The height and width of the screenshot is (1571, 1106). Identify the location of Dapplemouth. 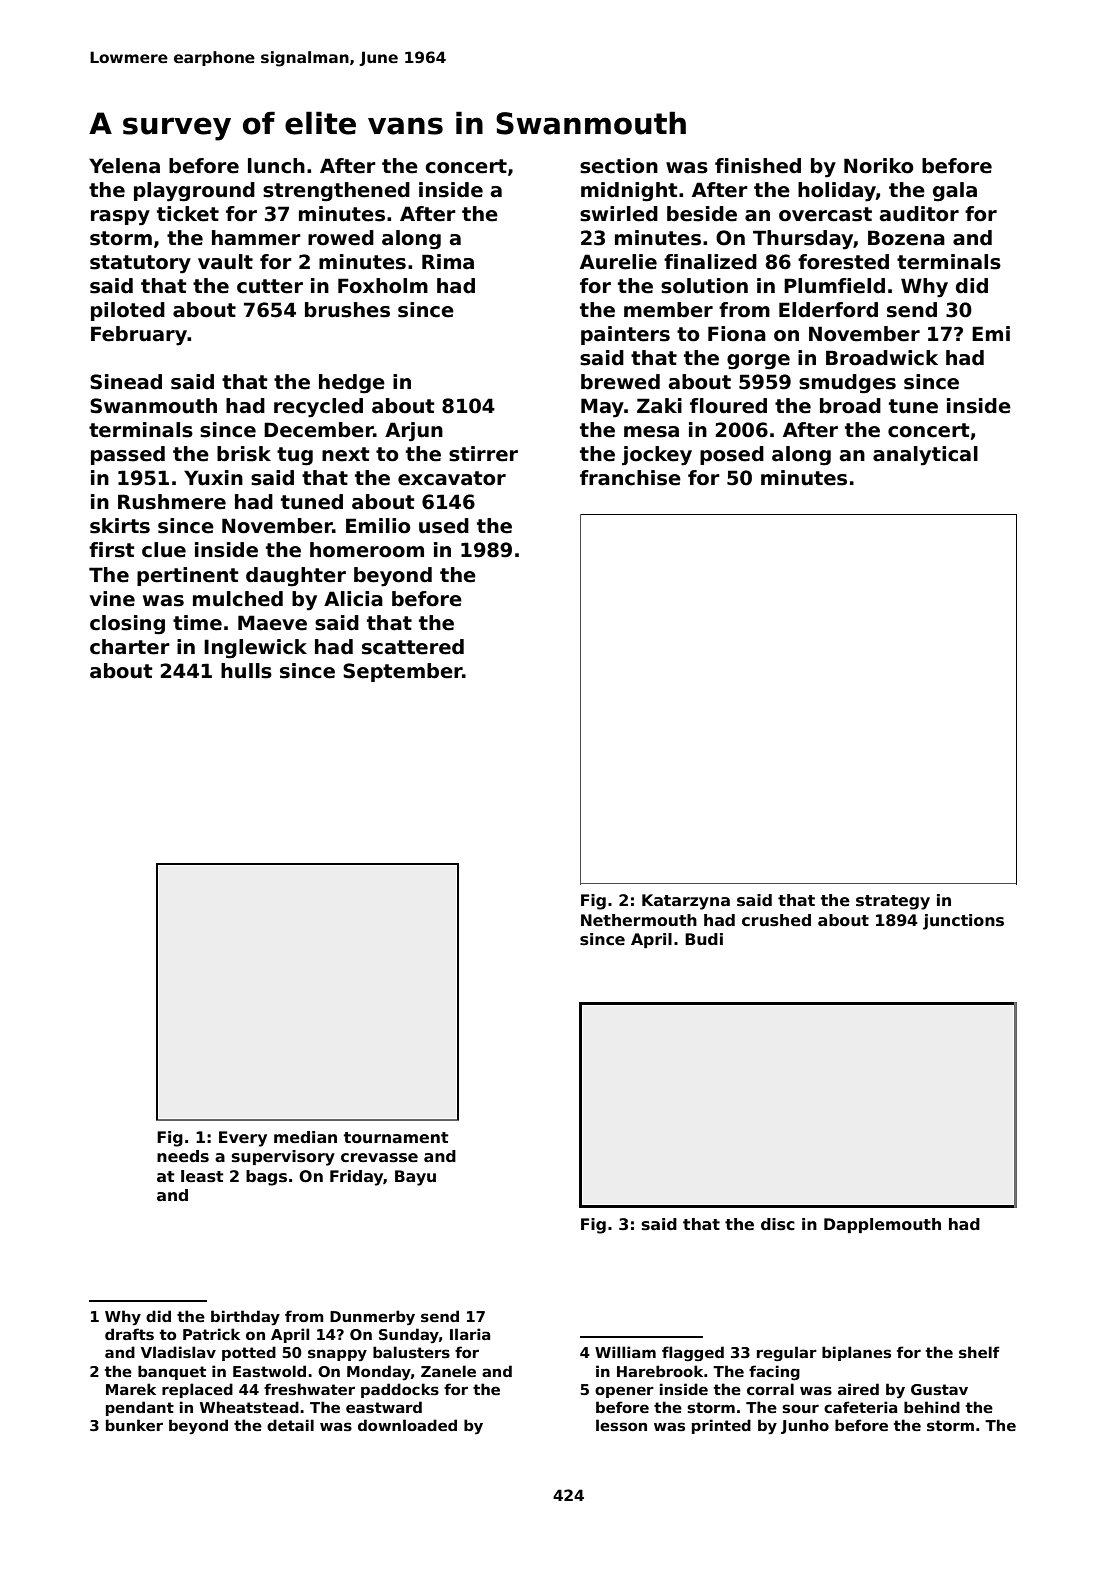
(882, 1225).
